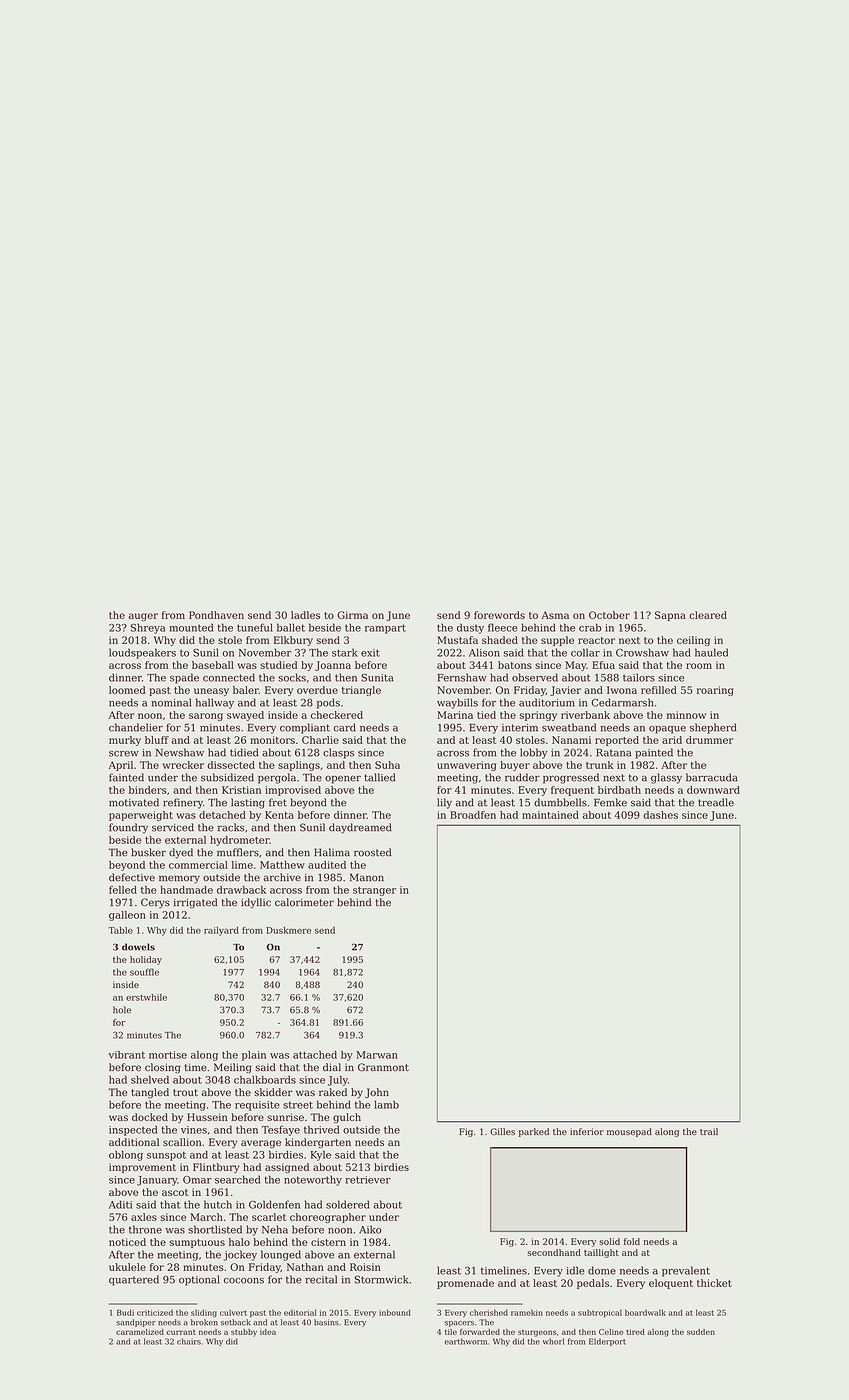 This screenshot has width=849, height=1400. I want to click on mortise, so click(168, 1055).
